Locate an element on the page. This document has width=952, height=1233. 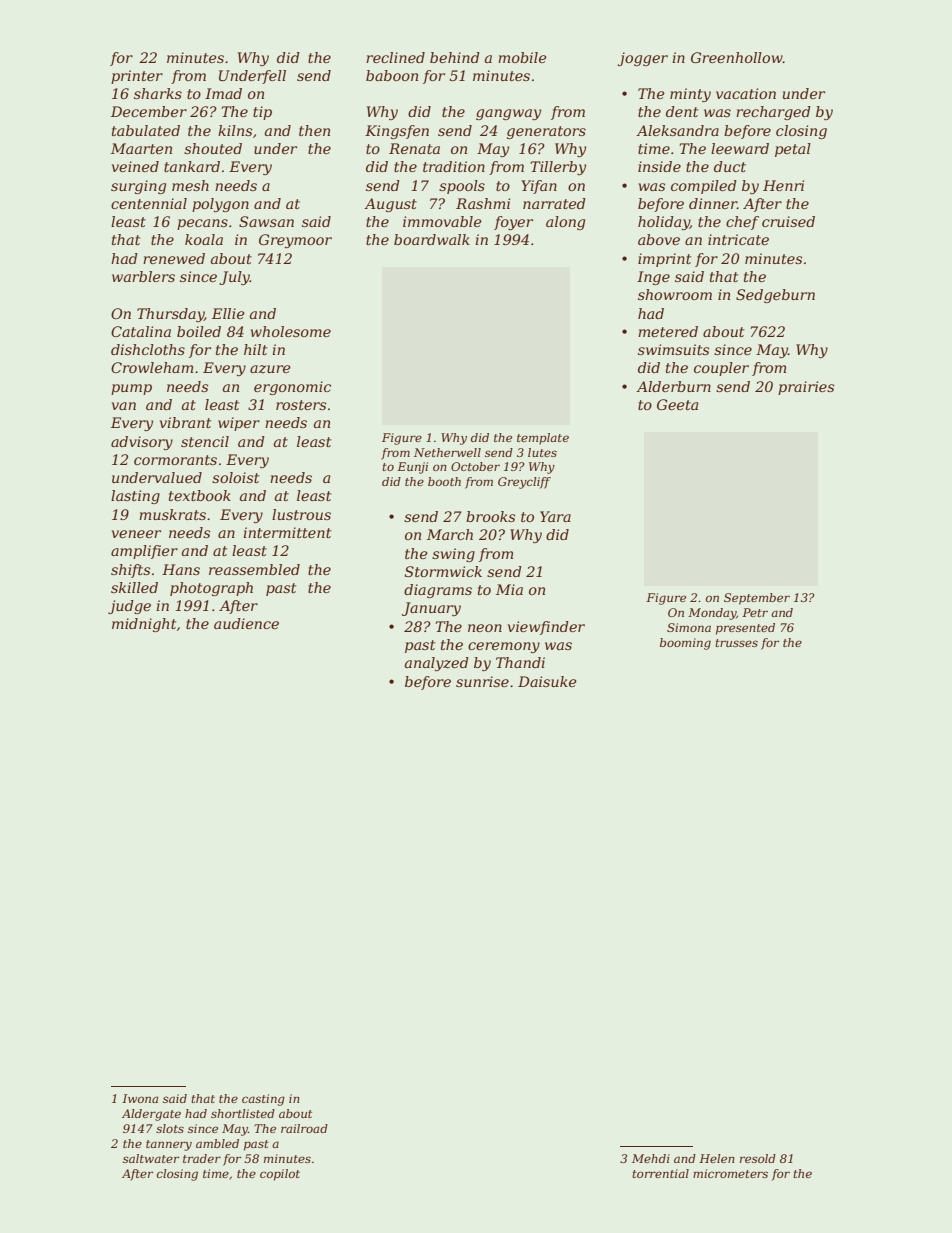
printer is located at coordinates (137, 77).
